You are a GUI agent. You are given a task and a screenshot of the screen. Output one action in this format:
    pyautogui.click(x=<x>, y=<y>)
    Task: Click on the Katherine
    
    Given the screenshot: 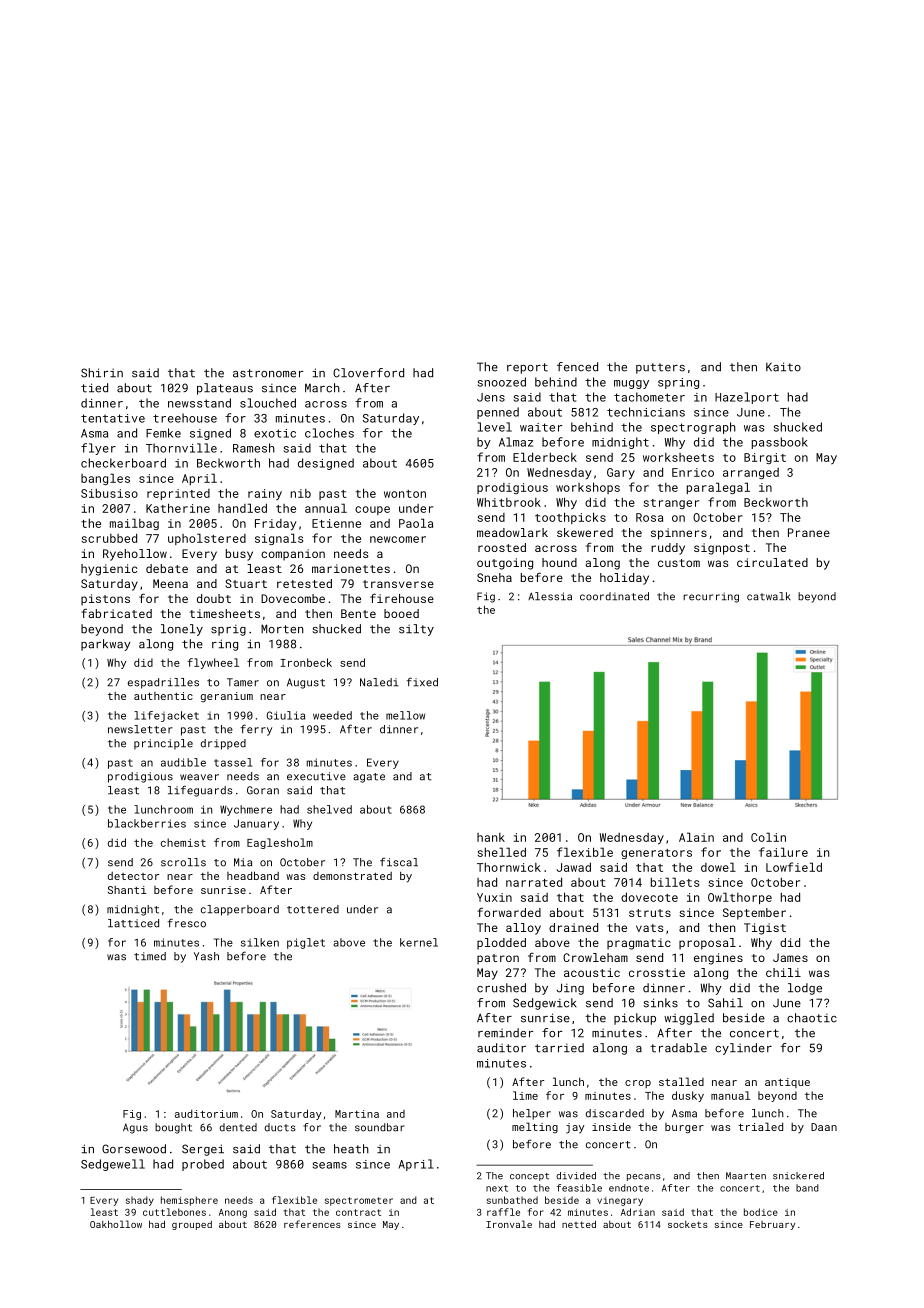 What is the action you would take?
    pyautogui.click(x=178, y=508)
